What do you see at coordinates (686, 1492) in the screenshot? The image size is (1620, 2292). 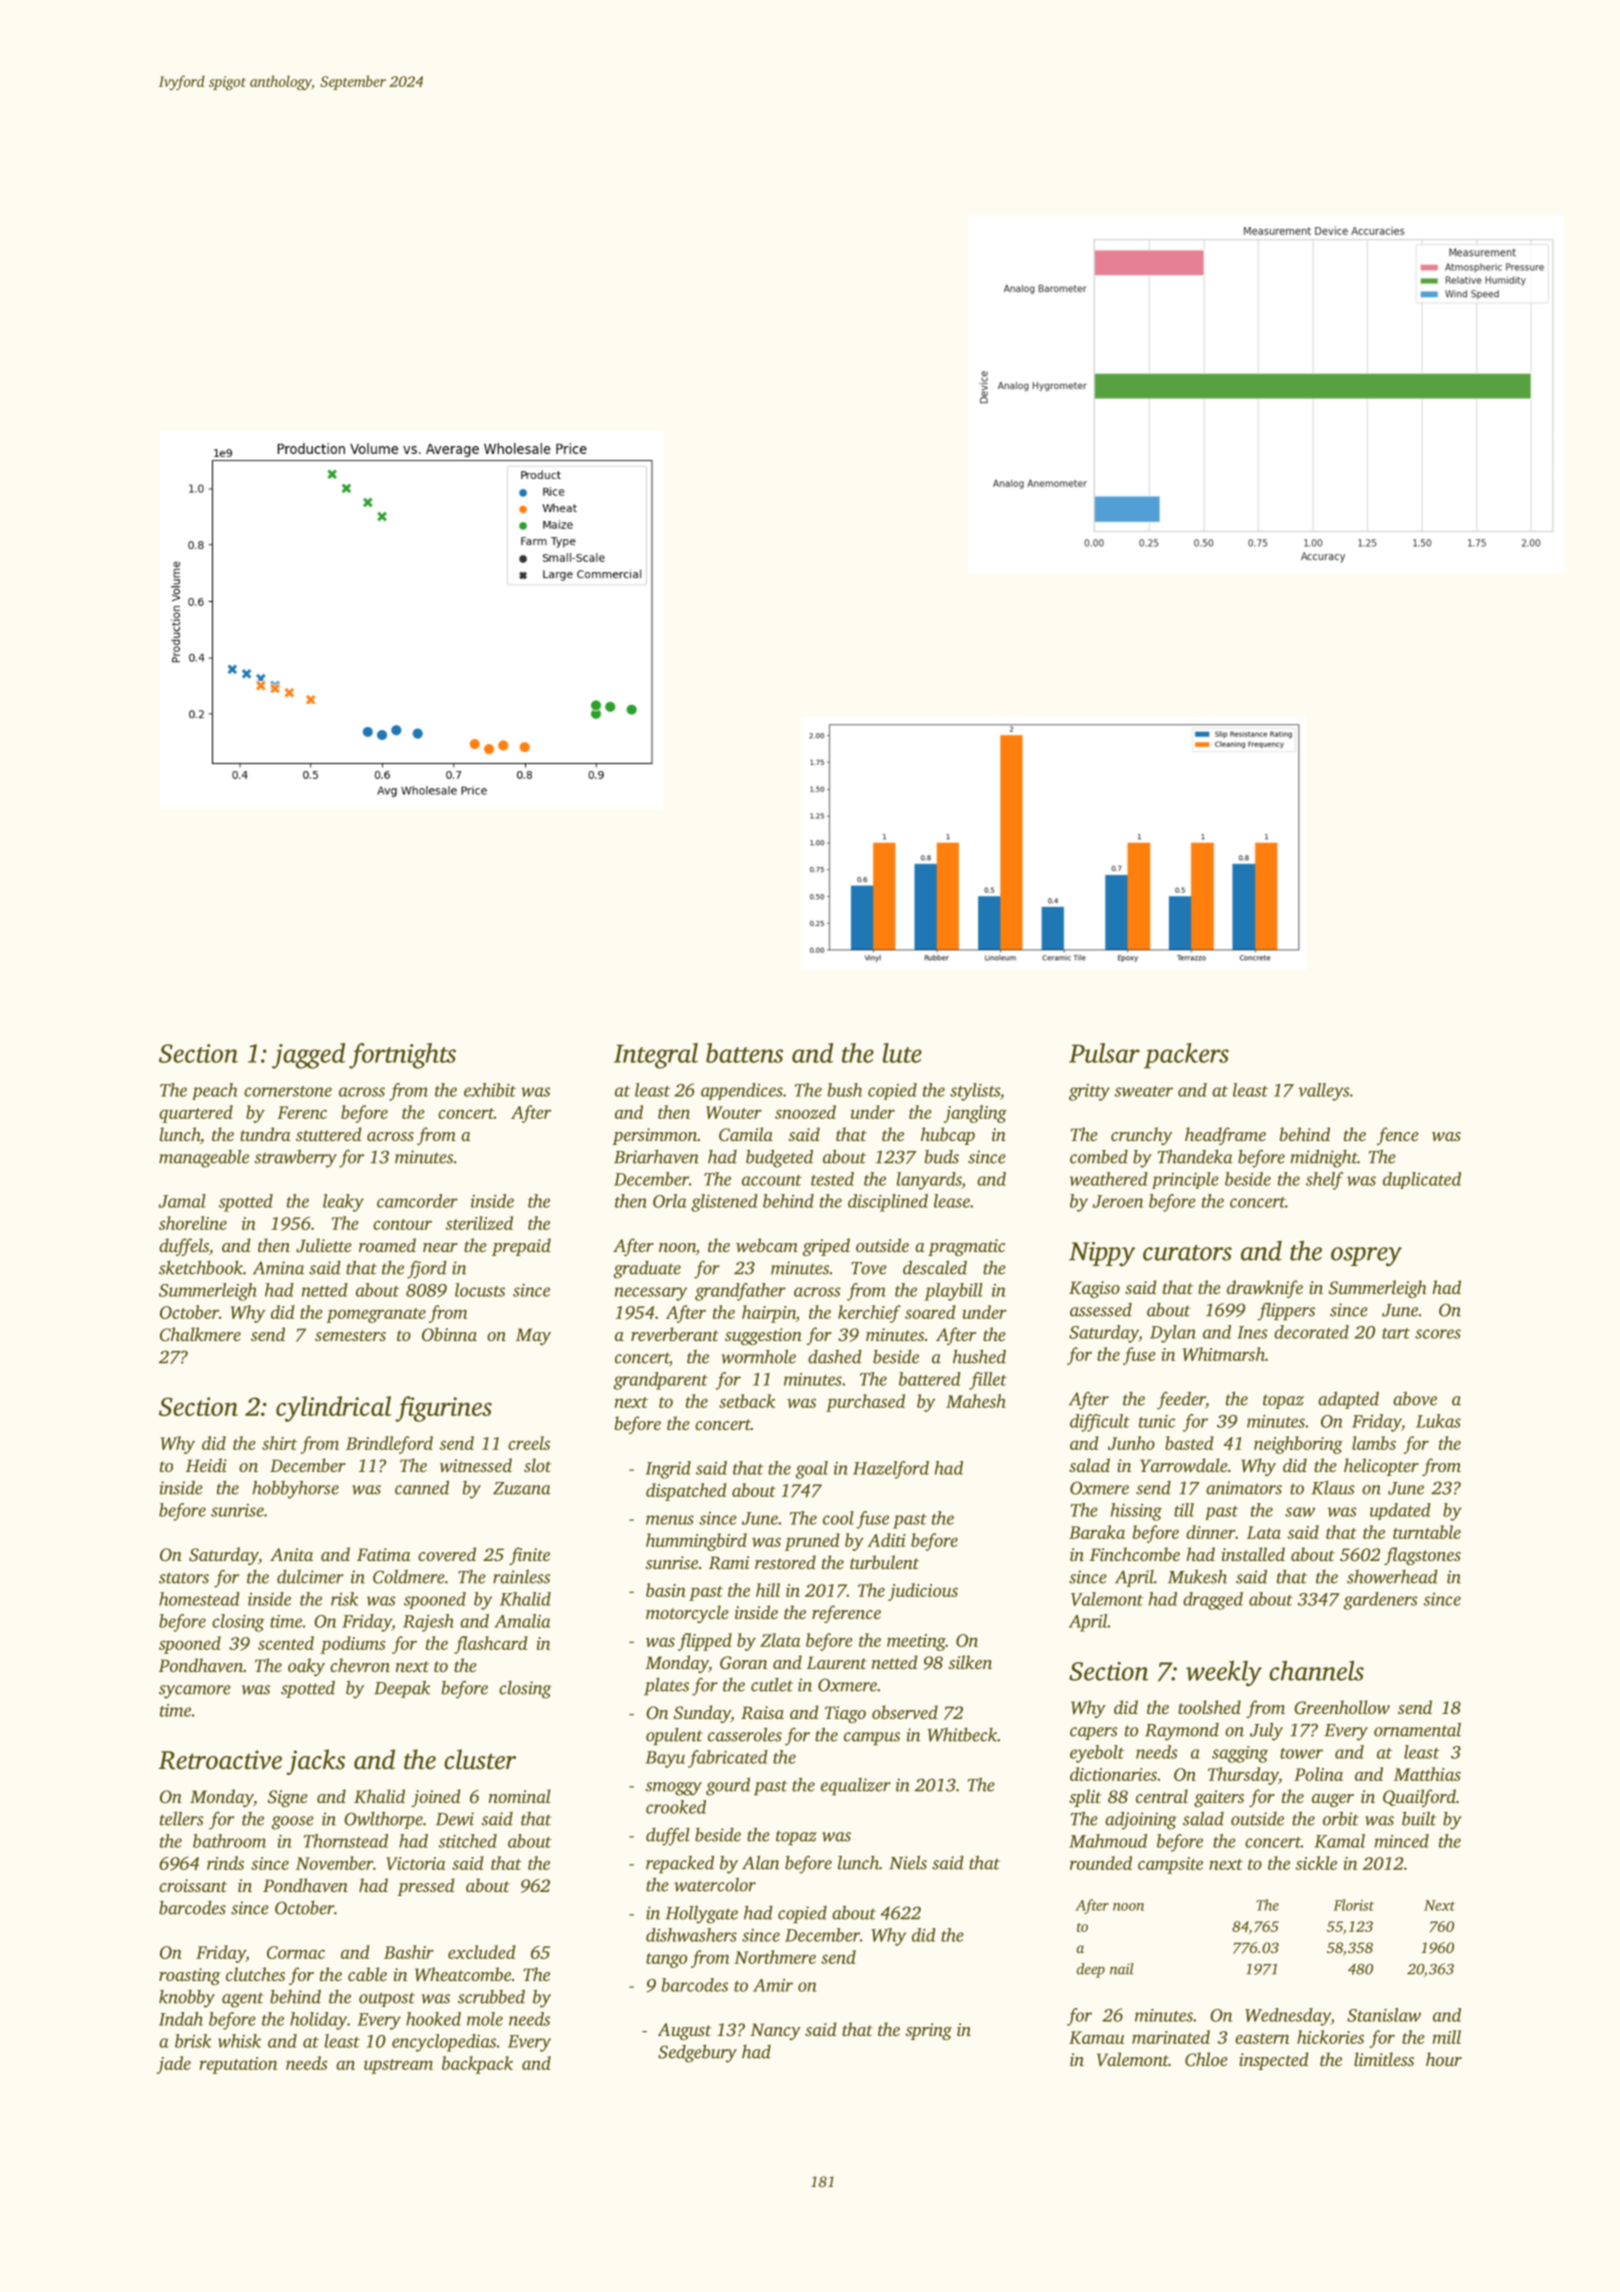 I see `dispatched` at bounding box center [686, 1492].
